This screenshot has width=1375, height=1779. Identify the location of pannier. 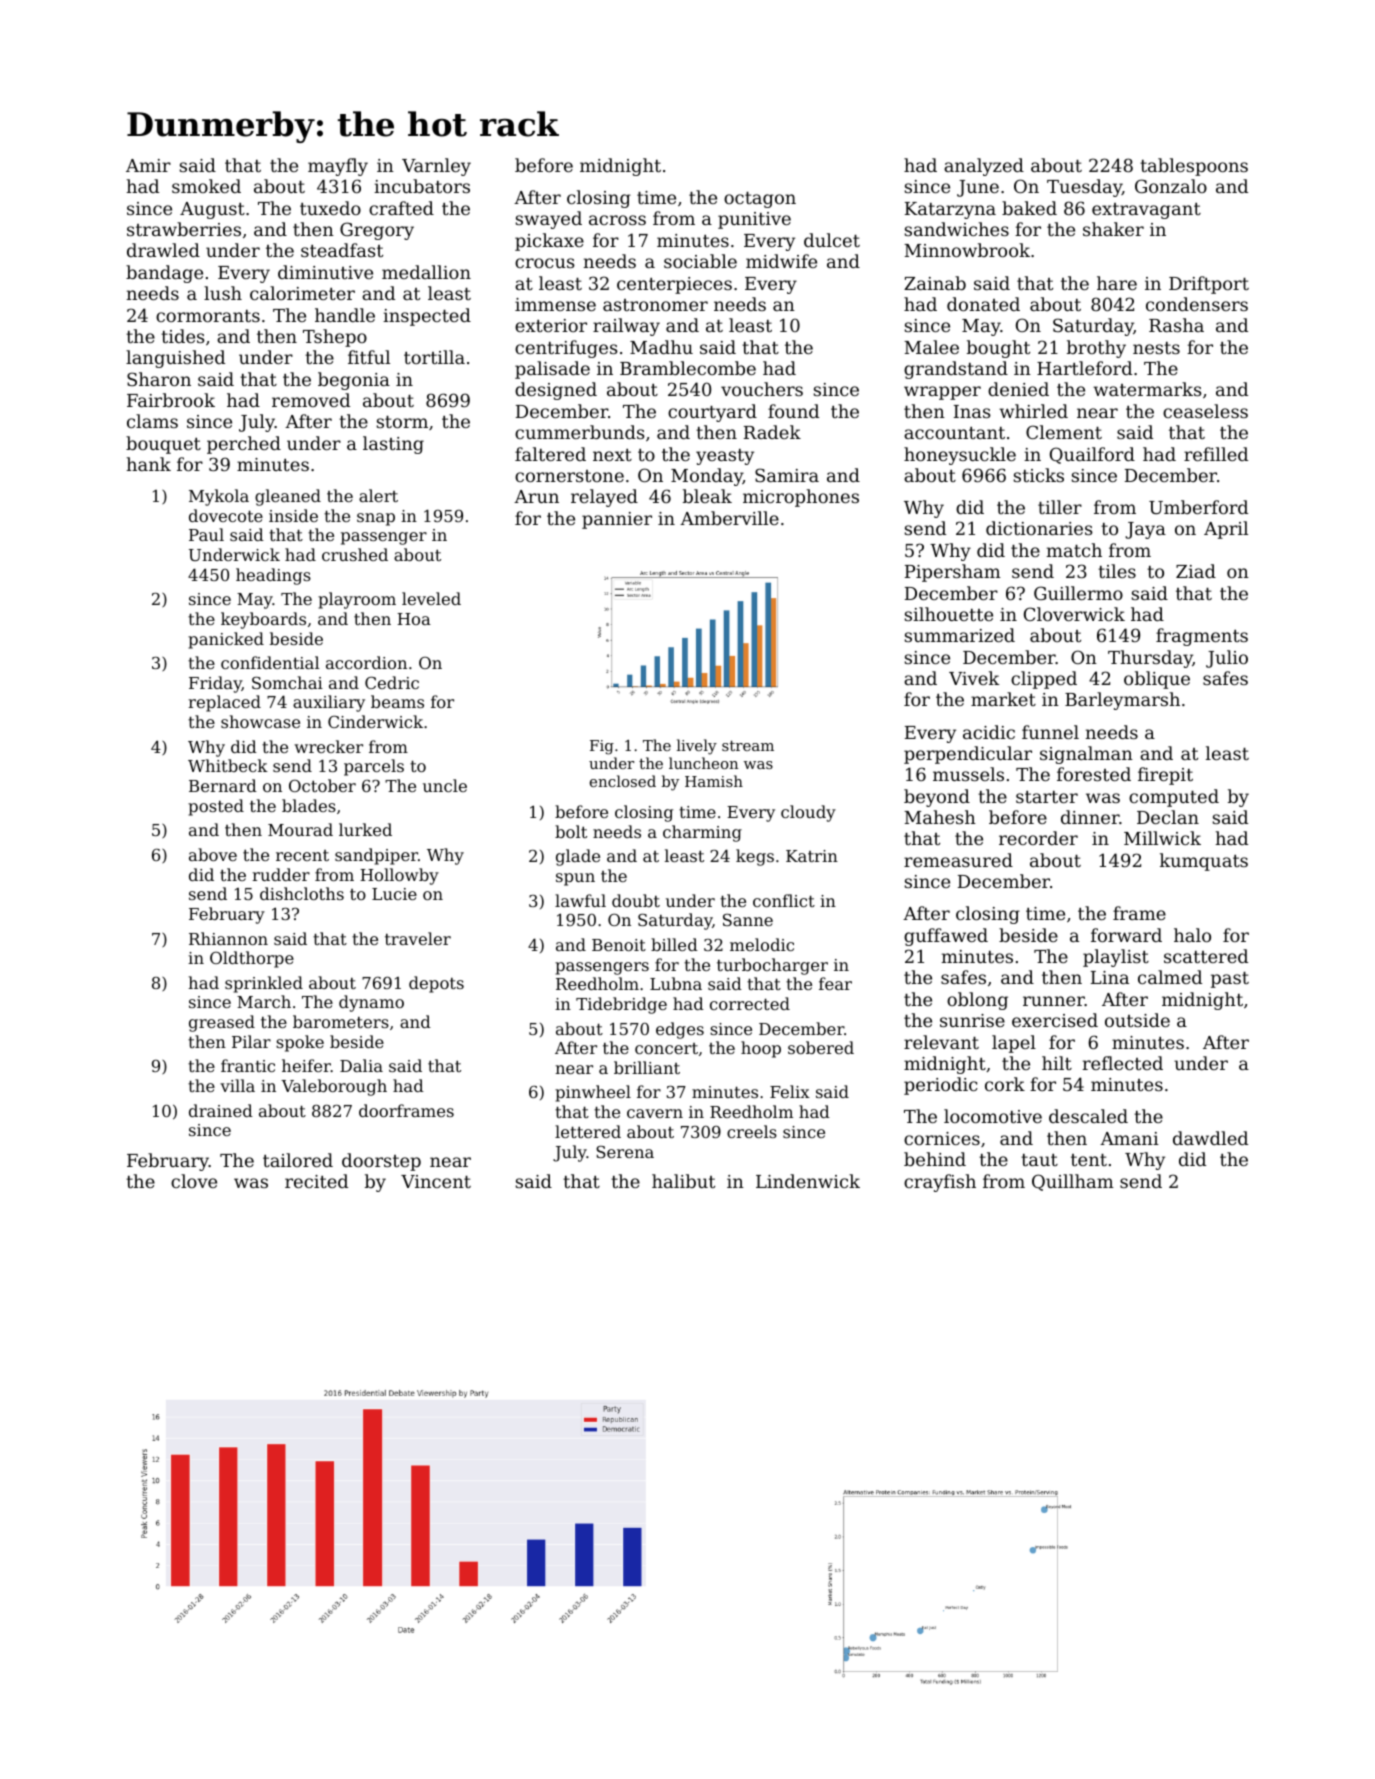
(617, 520).
